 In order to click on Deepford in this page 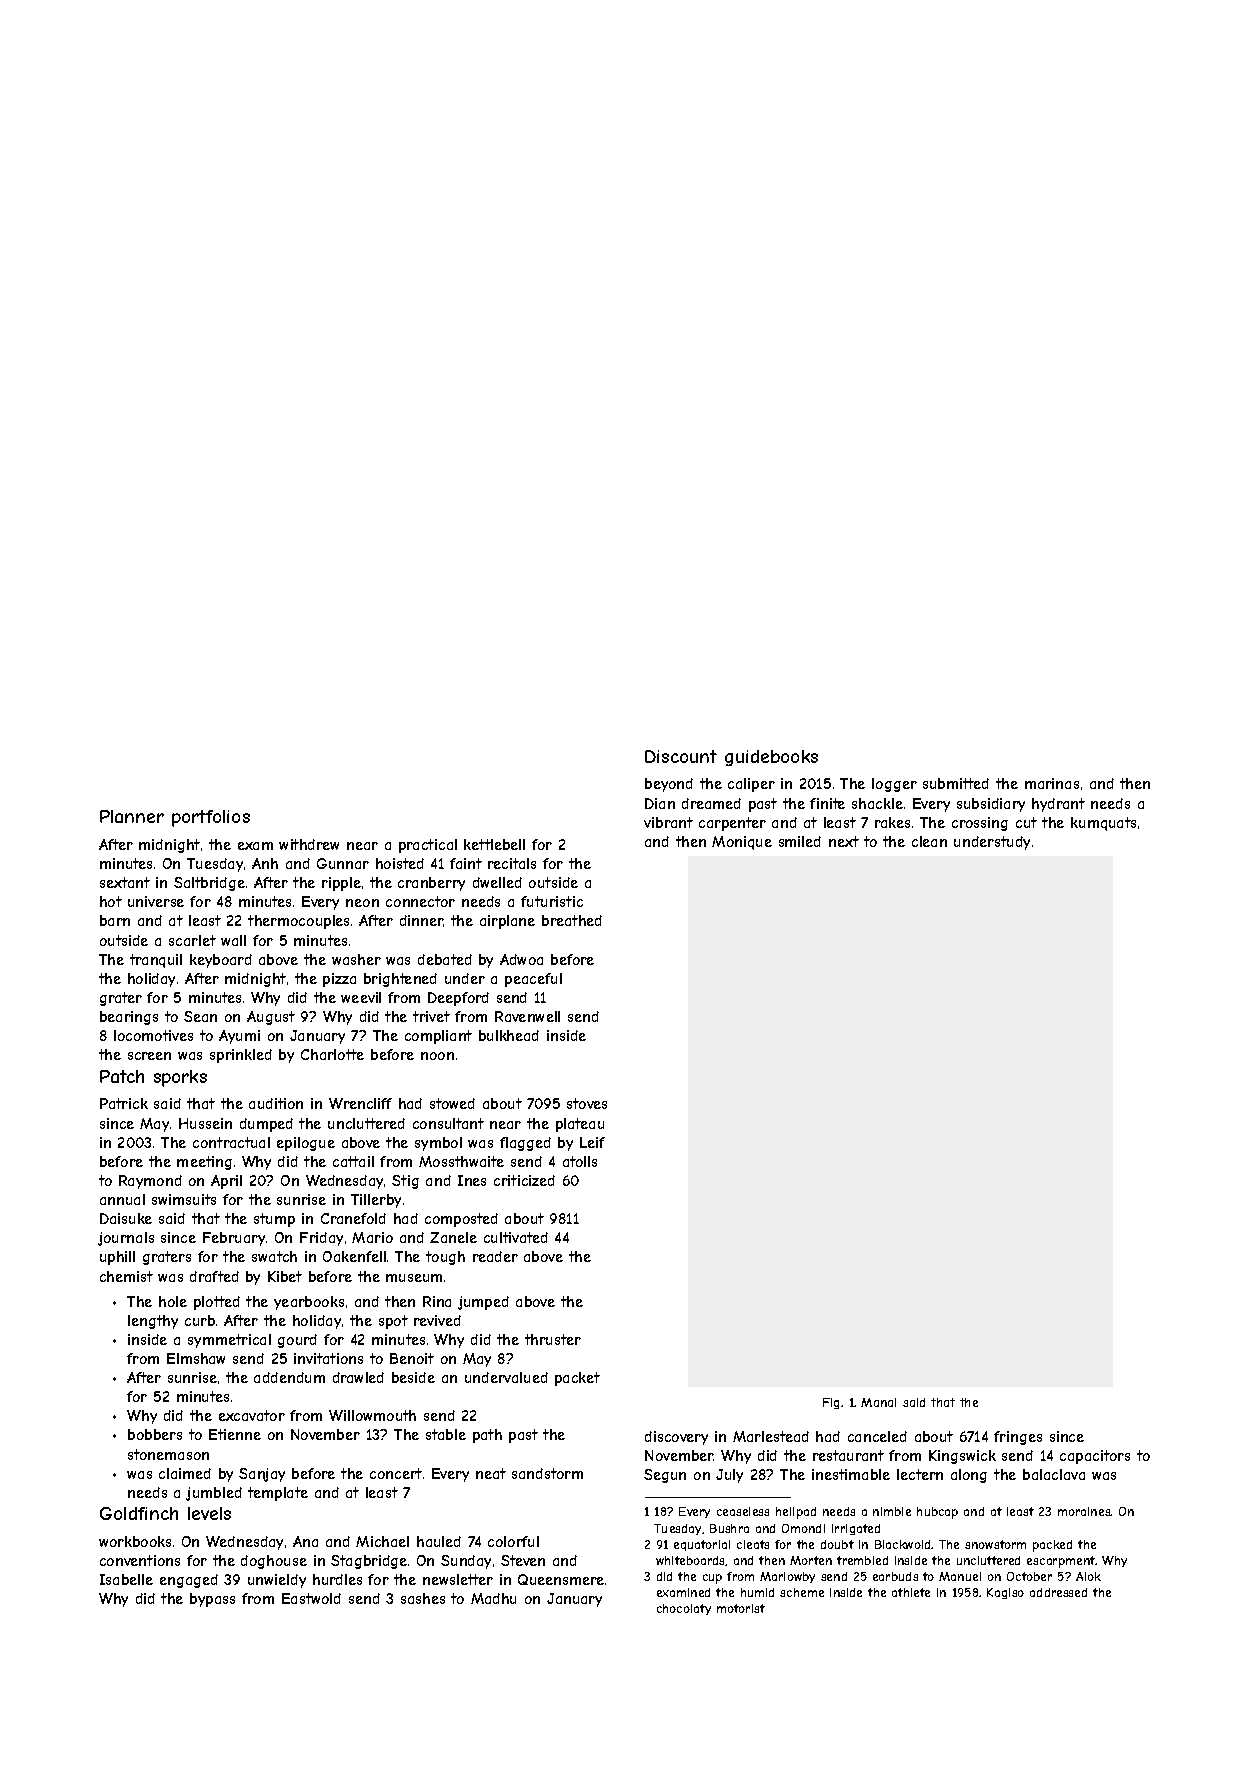, I will do `click(458, 999)`.
